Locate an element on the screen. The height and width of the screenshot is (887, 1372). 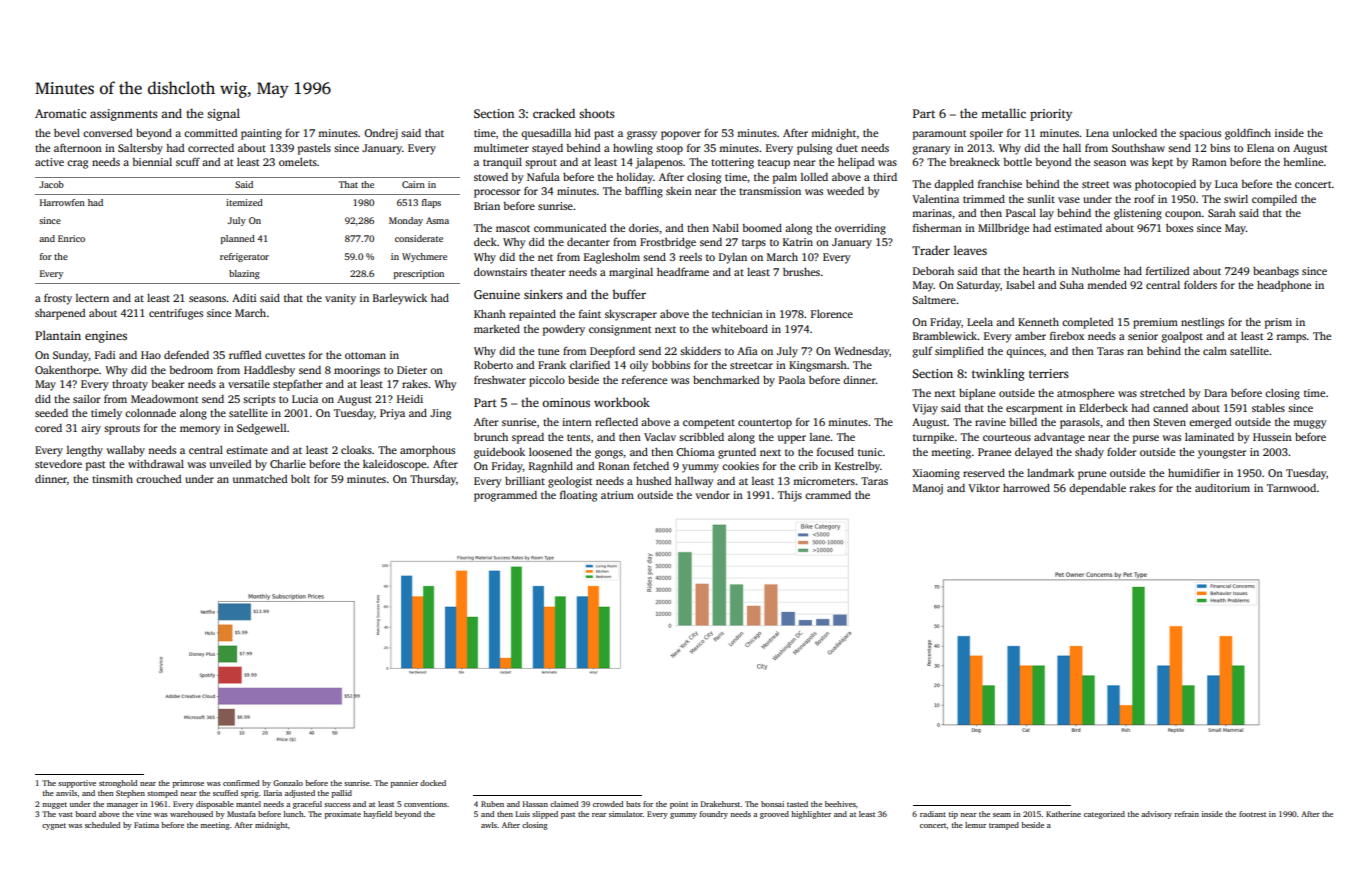
crammed is located at coordinates (828, 495).
